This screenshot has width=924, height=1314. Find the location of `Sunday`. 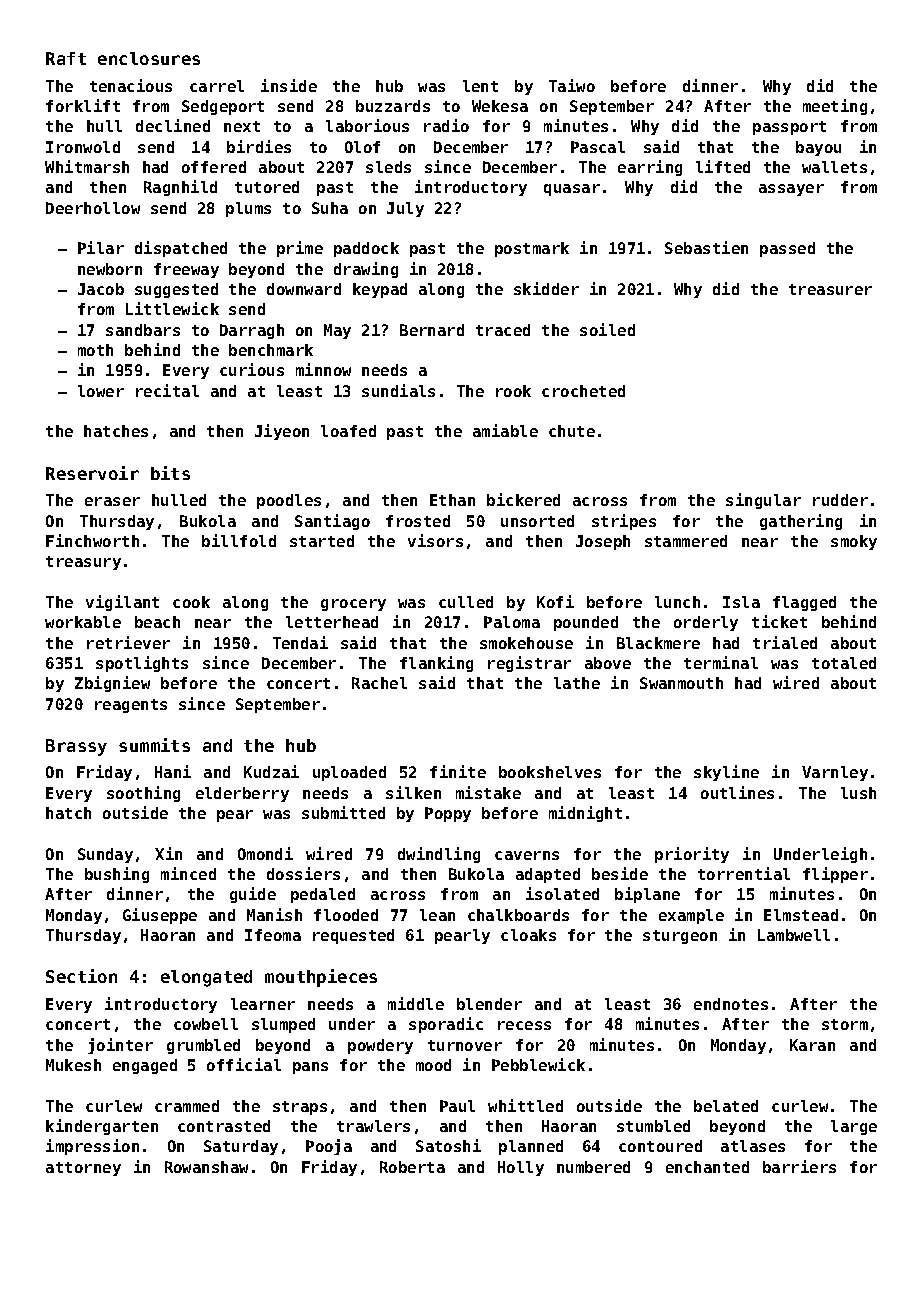

Sunday is located at coordinates (105, 855).
